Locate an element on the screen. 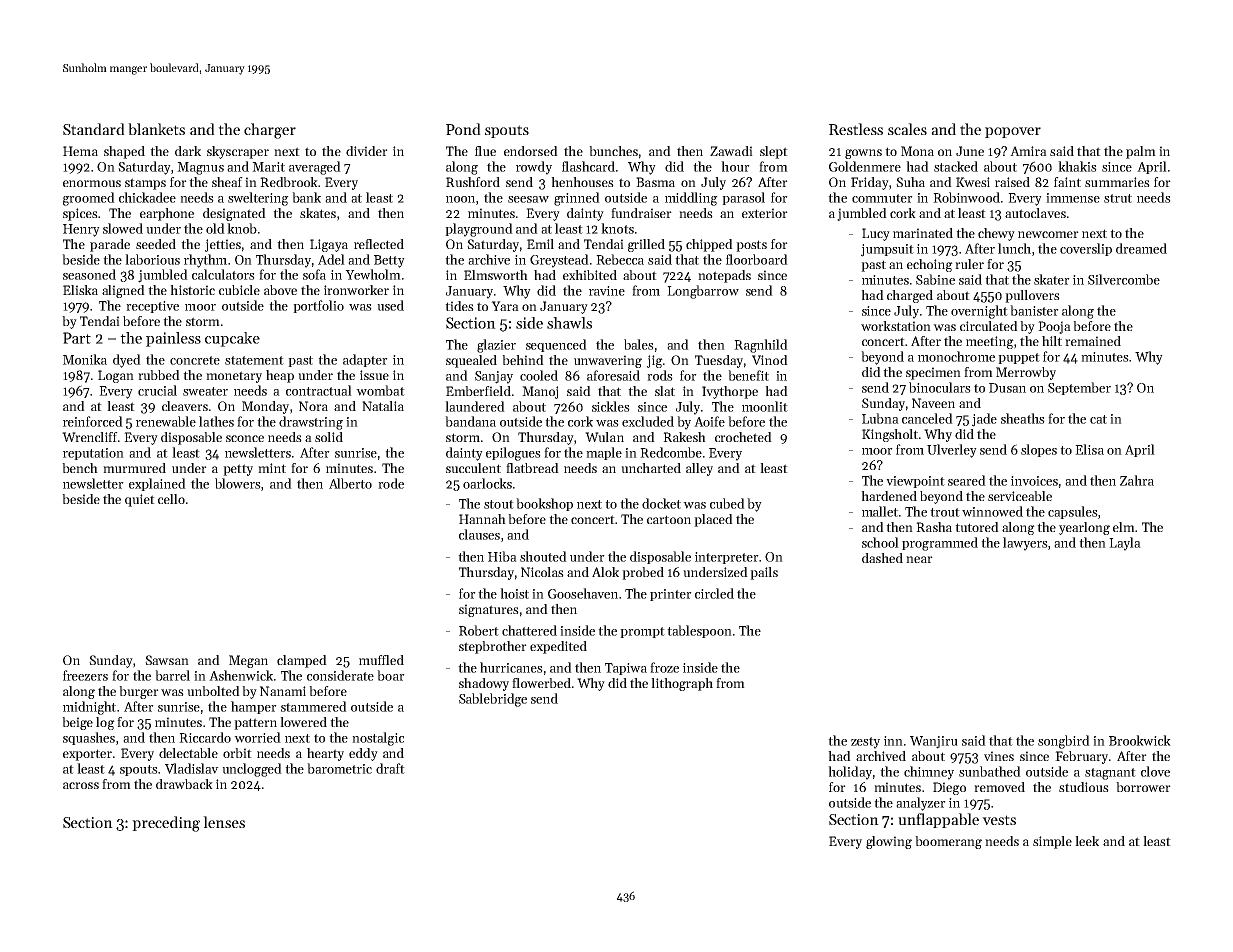 This screenshot has width=1233, height=952. noon is located at coordinates (460, 199).
